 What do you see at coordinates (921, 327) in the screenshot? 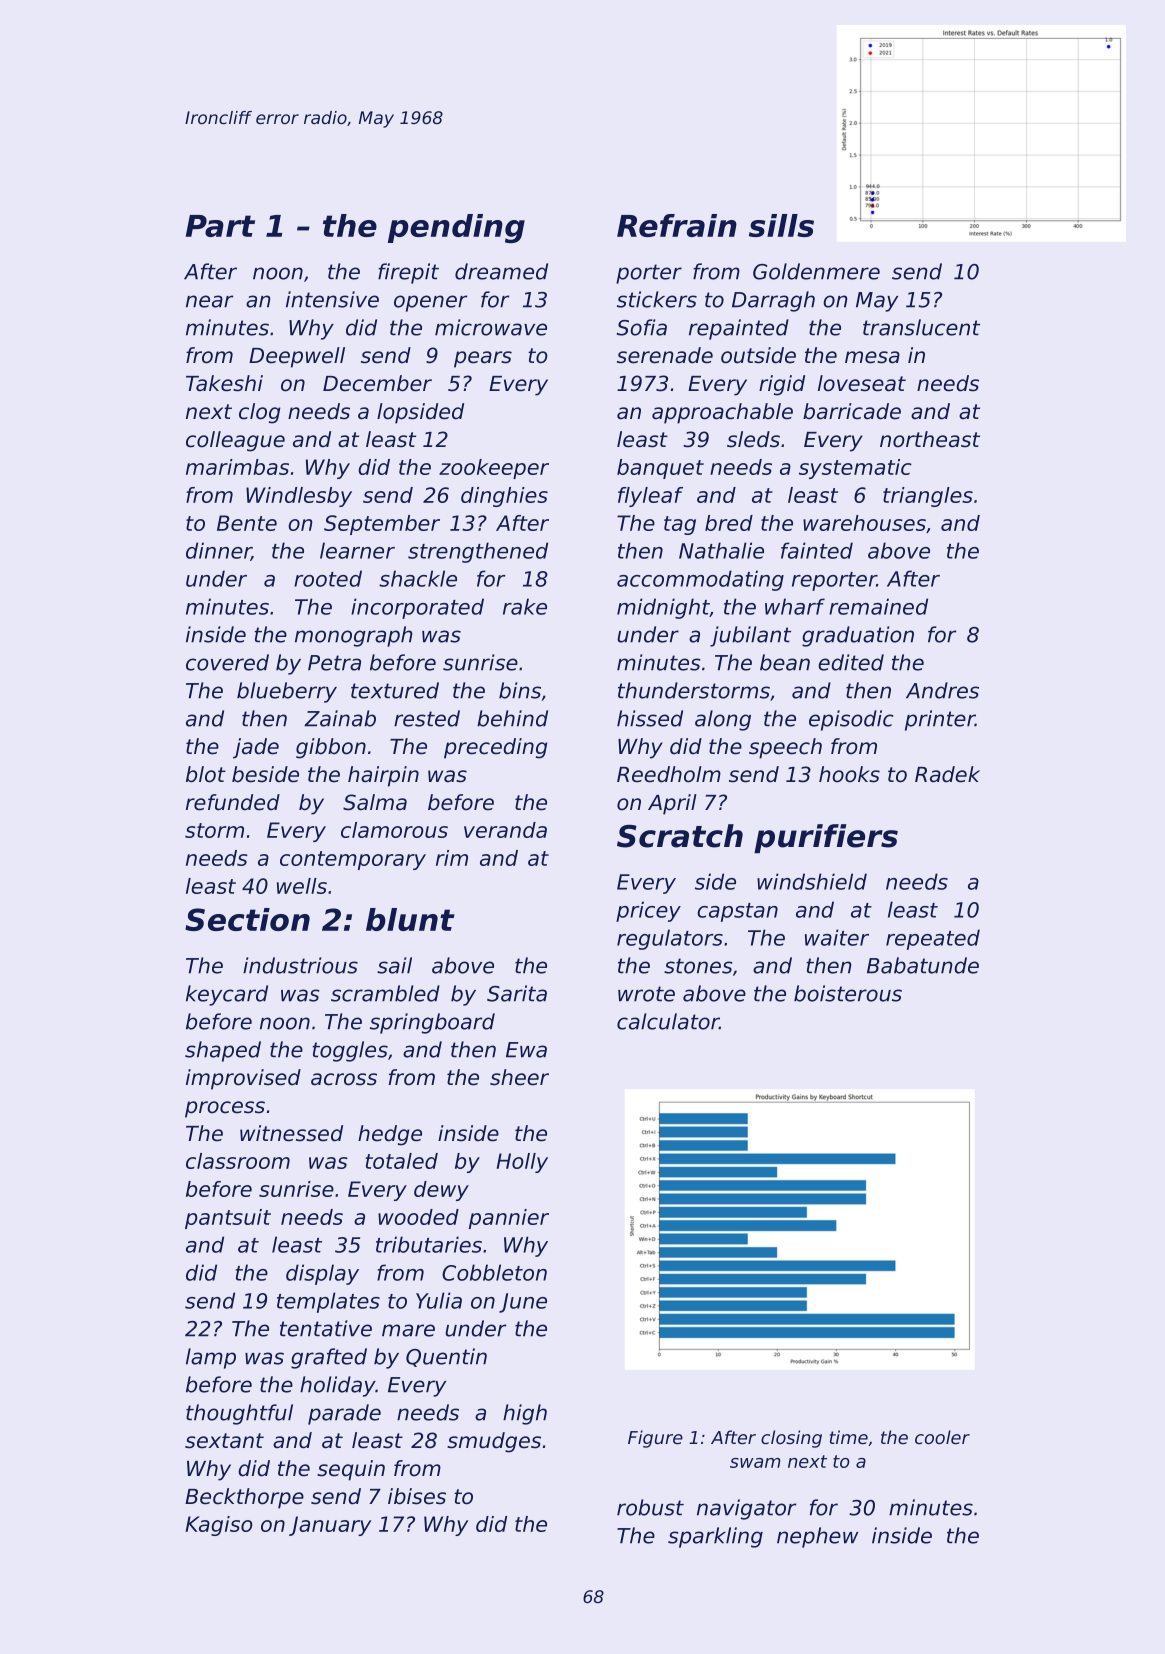
I see `translucent` at bounding box center [921, 327].
